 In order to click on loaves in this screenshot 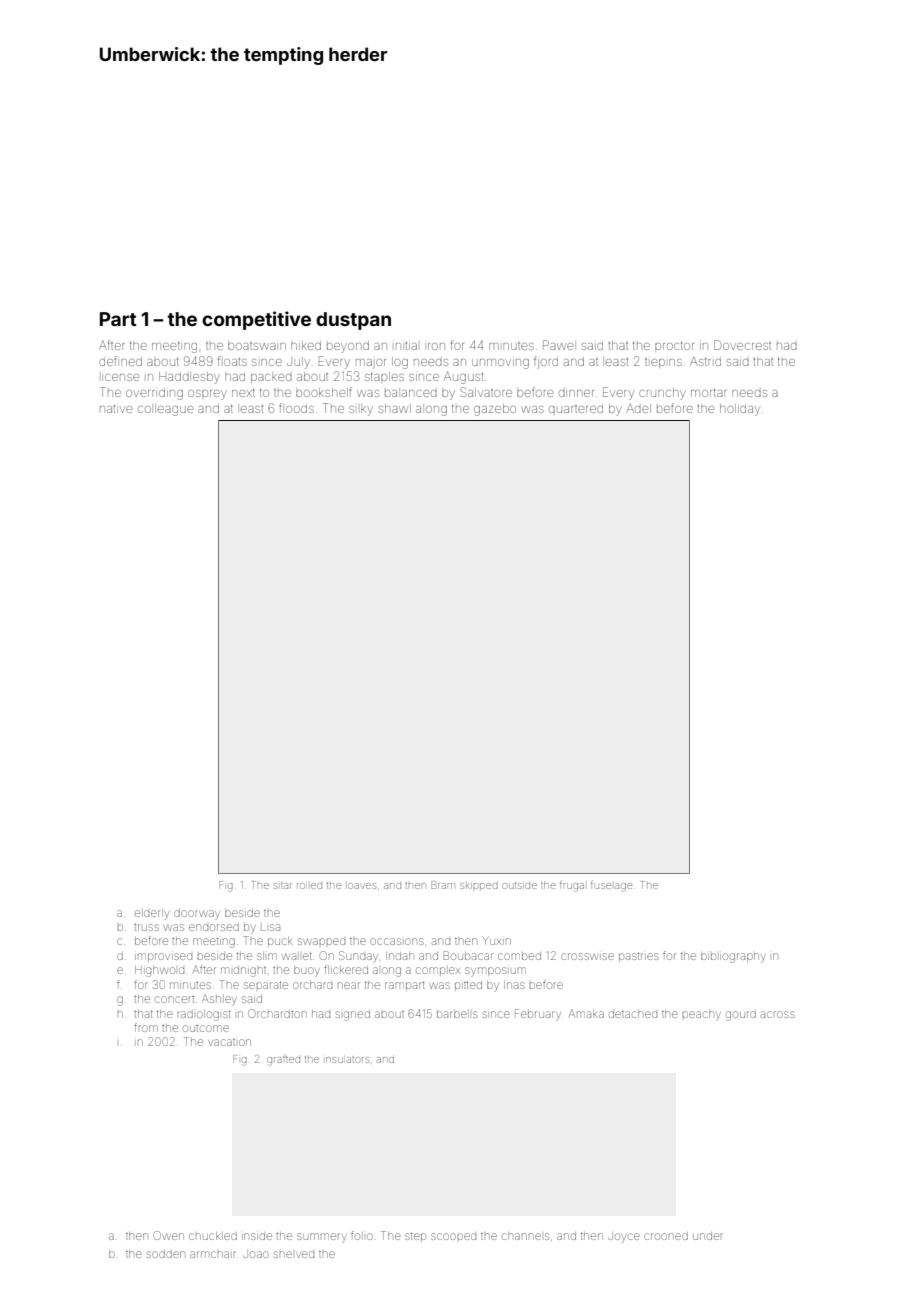, I will do `click(362, 886)`.
